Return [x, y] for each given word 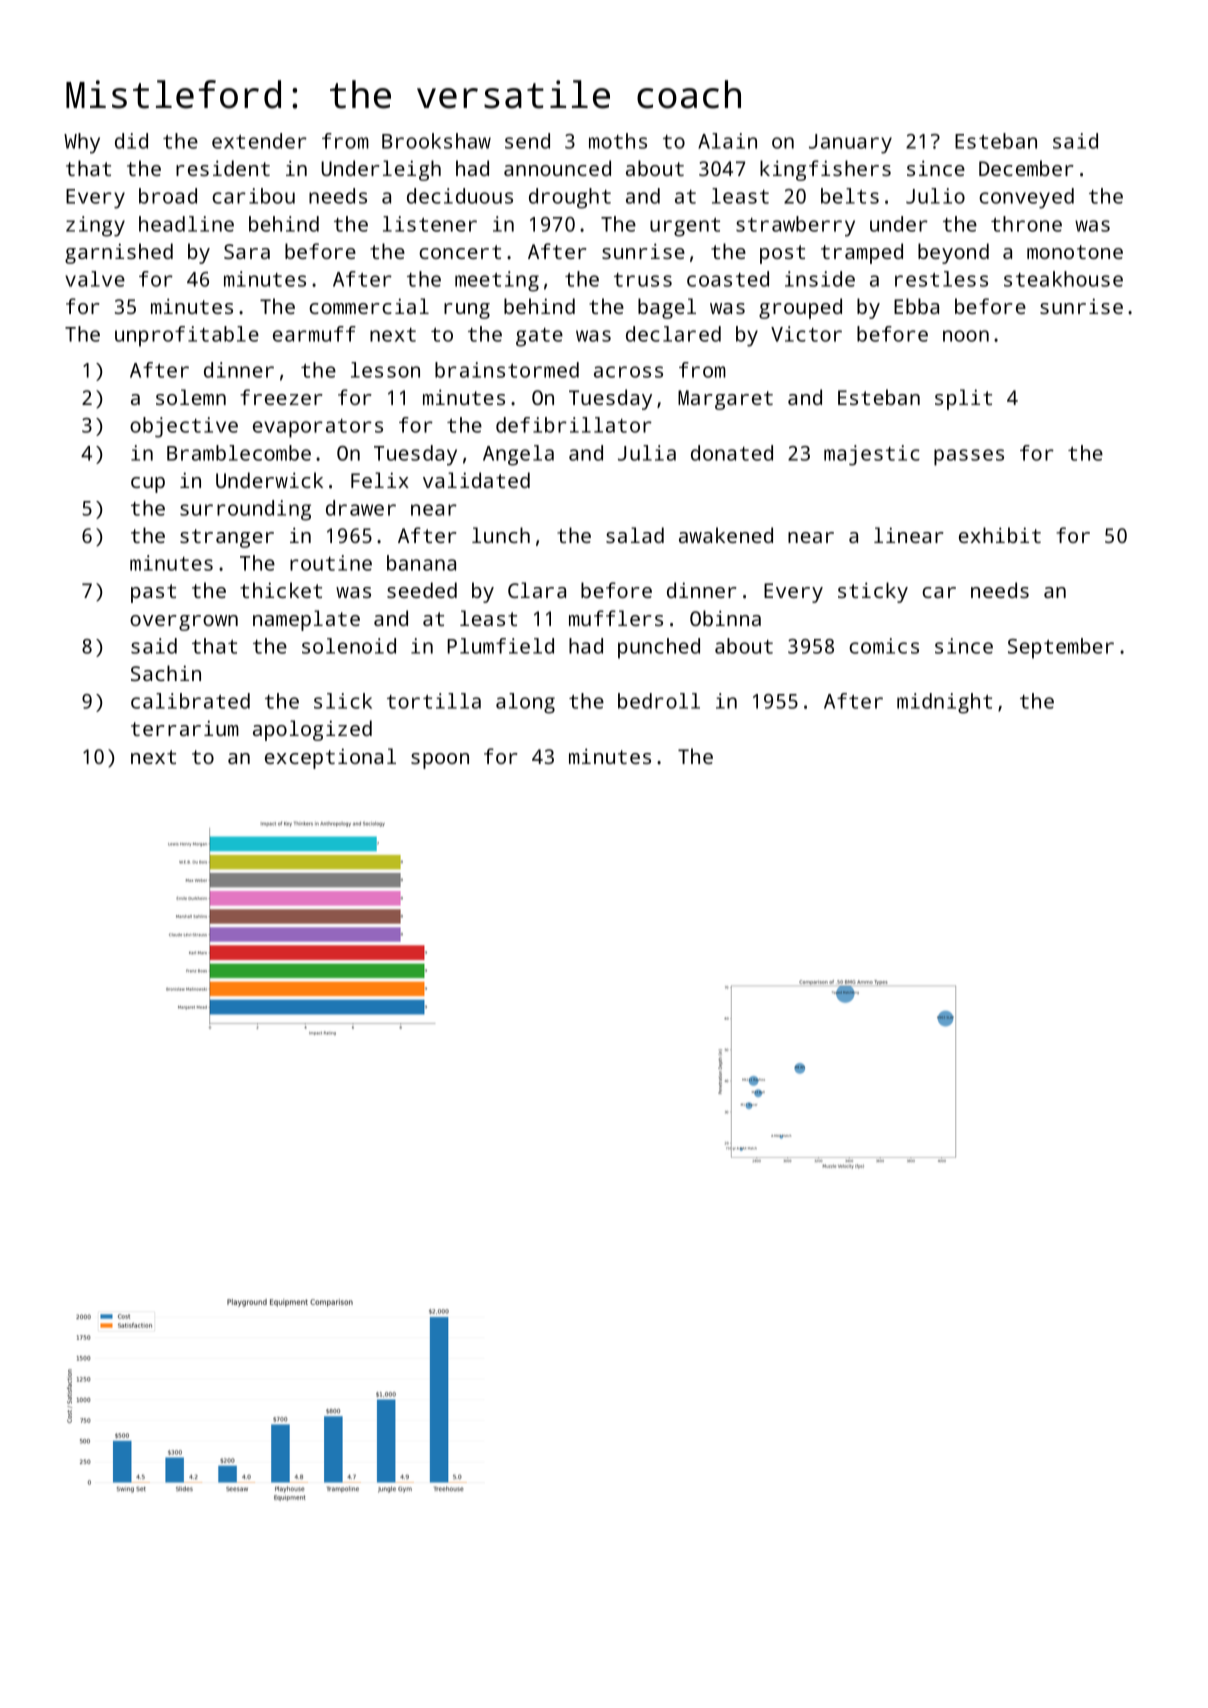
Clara [537, 590]
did [131, 141]
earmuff [314, 334]
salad [635, 535]
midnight [944, 703]
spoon [440, 761]
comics [884, 646]
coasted [728, 279]
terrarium [185, 728]
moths [618, 141]
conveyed [1026, 198]
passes [969, 457]
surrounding [245, 510]
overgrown [184, 623]
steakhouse [1063, 279]
